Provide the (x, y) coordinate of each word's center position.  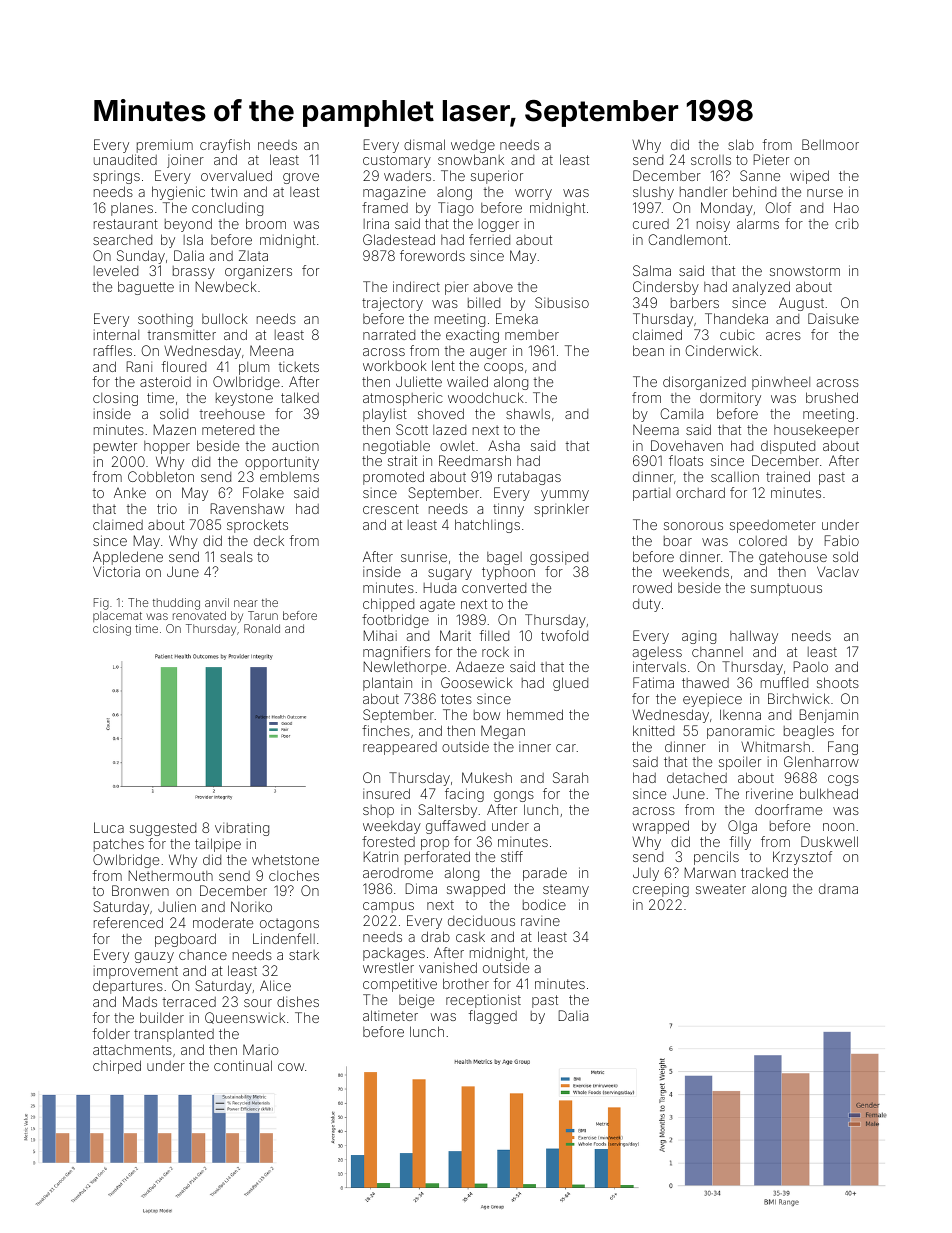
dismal (424, 144)
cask (470, 937)
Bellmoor (830, 144)
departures (128, 987)
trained (788, 476)
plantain (387, 684)
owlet (457, 446)
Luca (109, 827)
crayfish (225, 146)
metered (228, 430)
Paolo (811, 666)
